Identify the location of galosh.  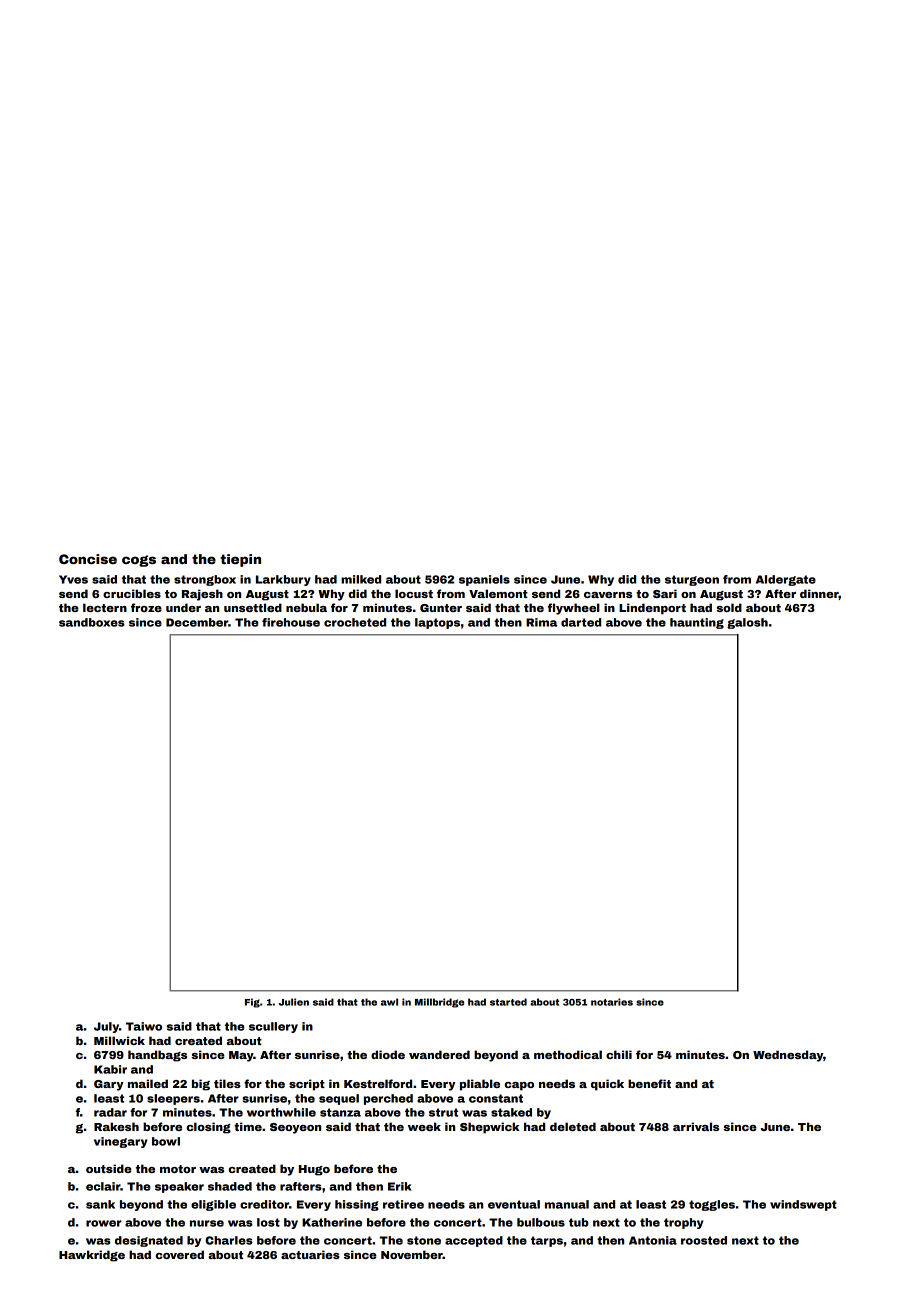
(747, 623).
